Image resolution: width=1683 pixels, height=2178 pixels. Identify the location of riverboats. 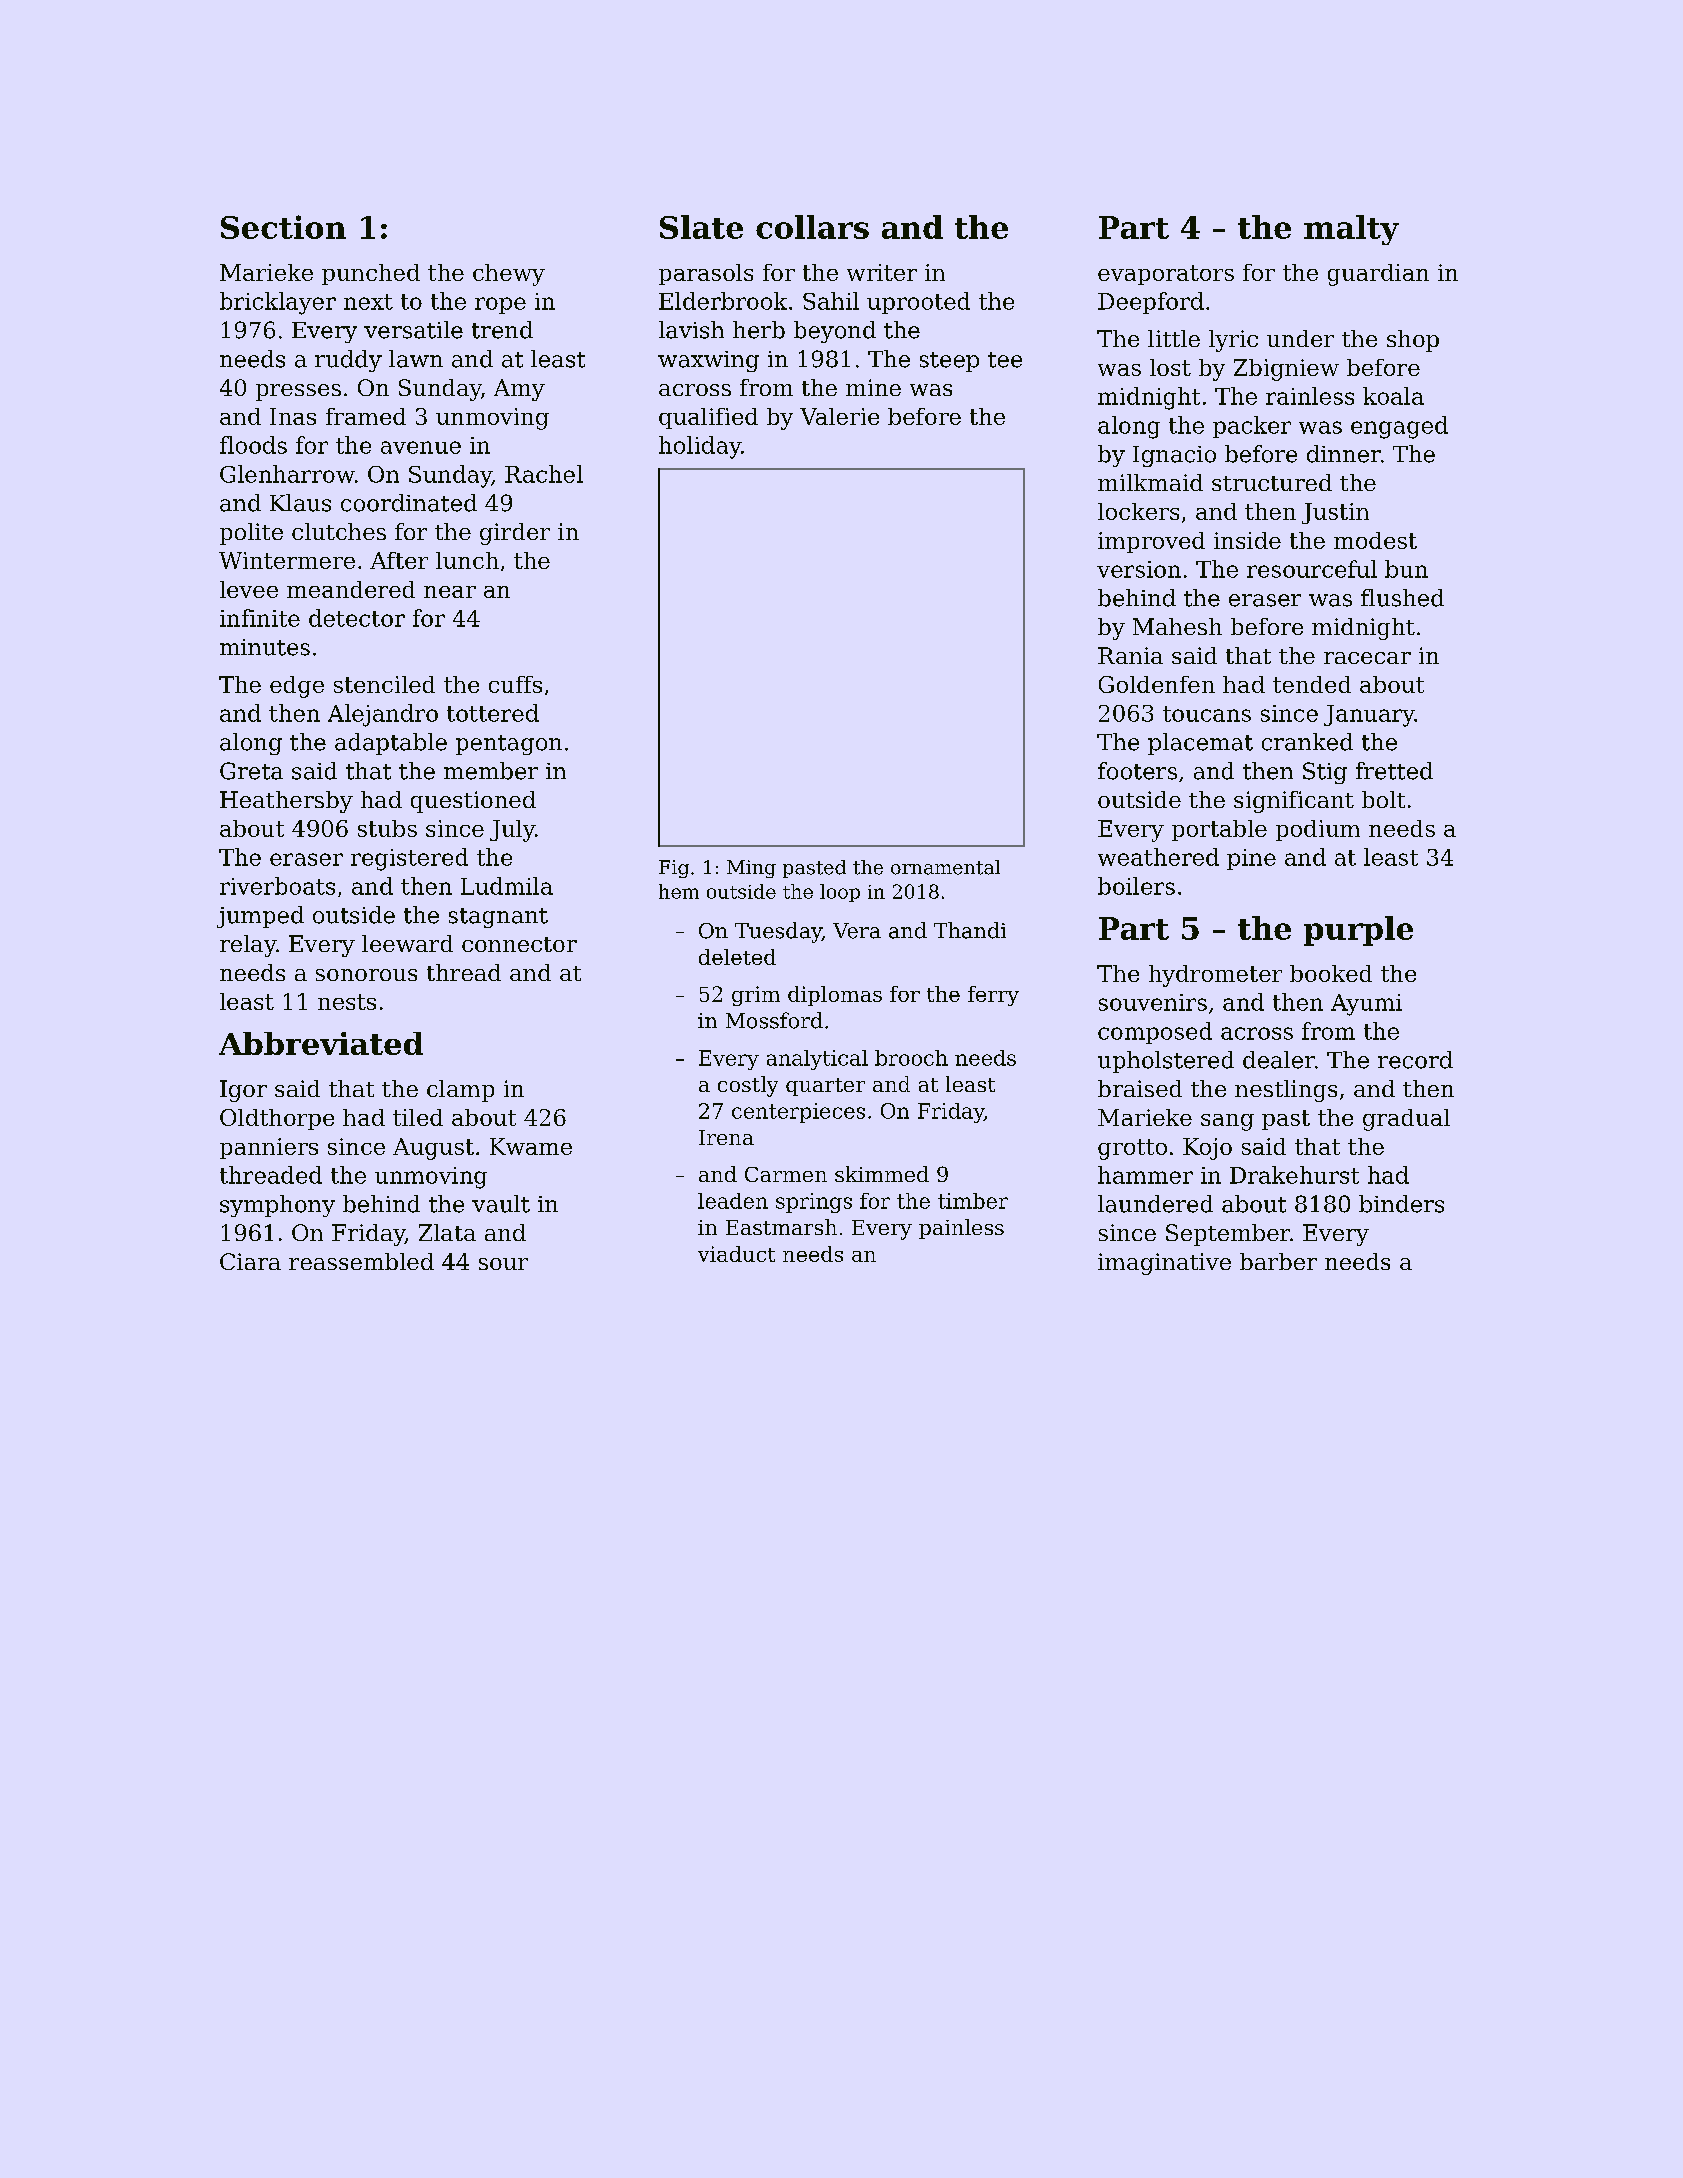
(277, 886).
